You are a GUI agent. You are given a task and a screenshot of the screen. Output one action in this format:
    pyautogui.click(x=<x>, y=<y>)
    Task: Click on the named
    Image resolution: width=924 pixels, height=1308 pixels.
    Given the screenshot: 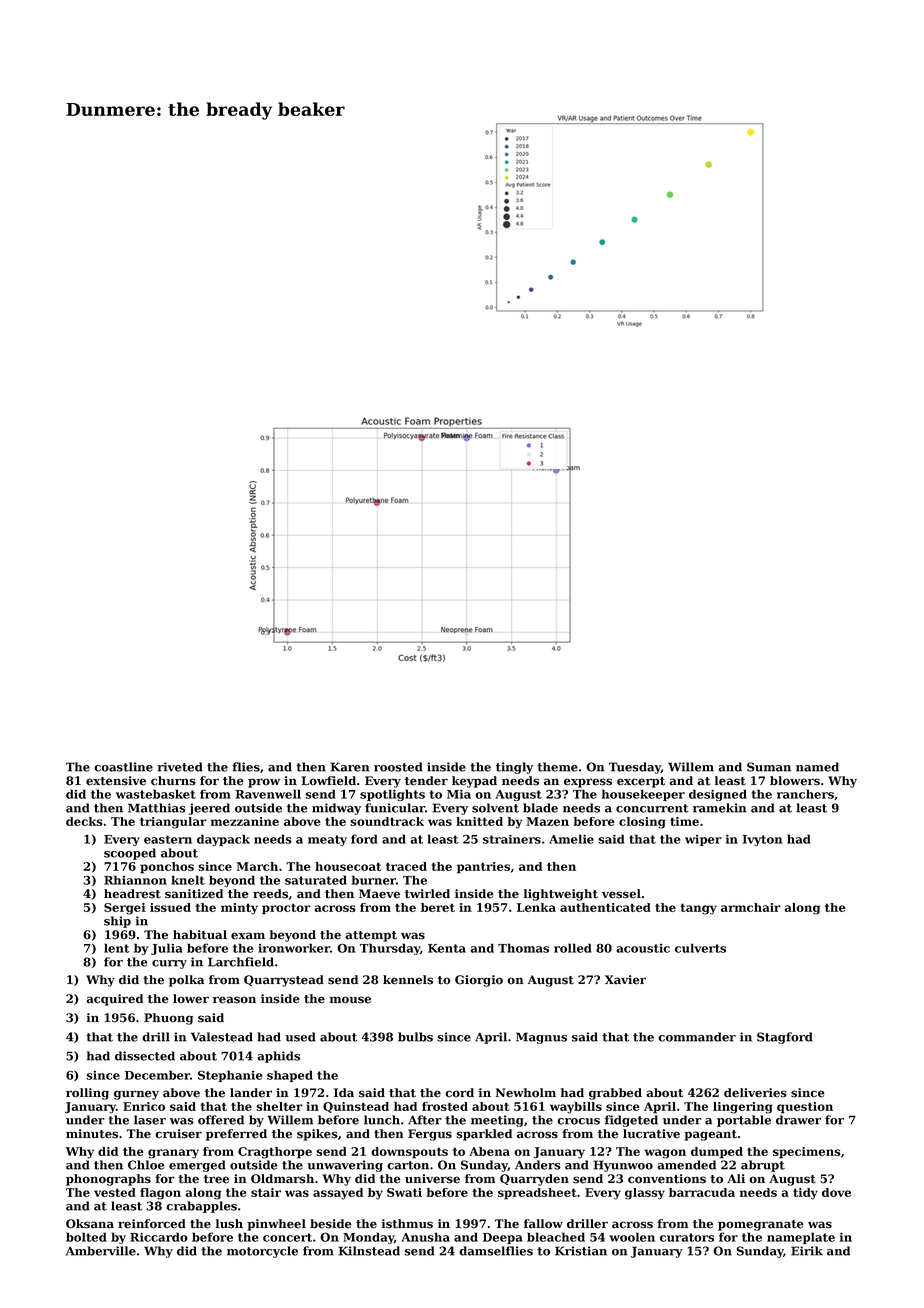 What is the action you would take?
    pyautogui.click(x=817, y=767)
